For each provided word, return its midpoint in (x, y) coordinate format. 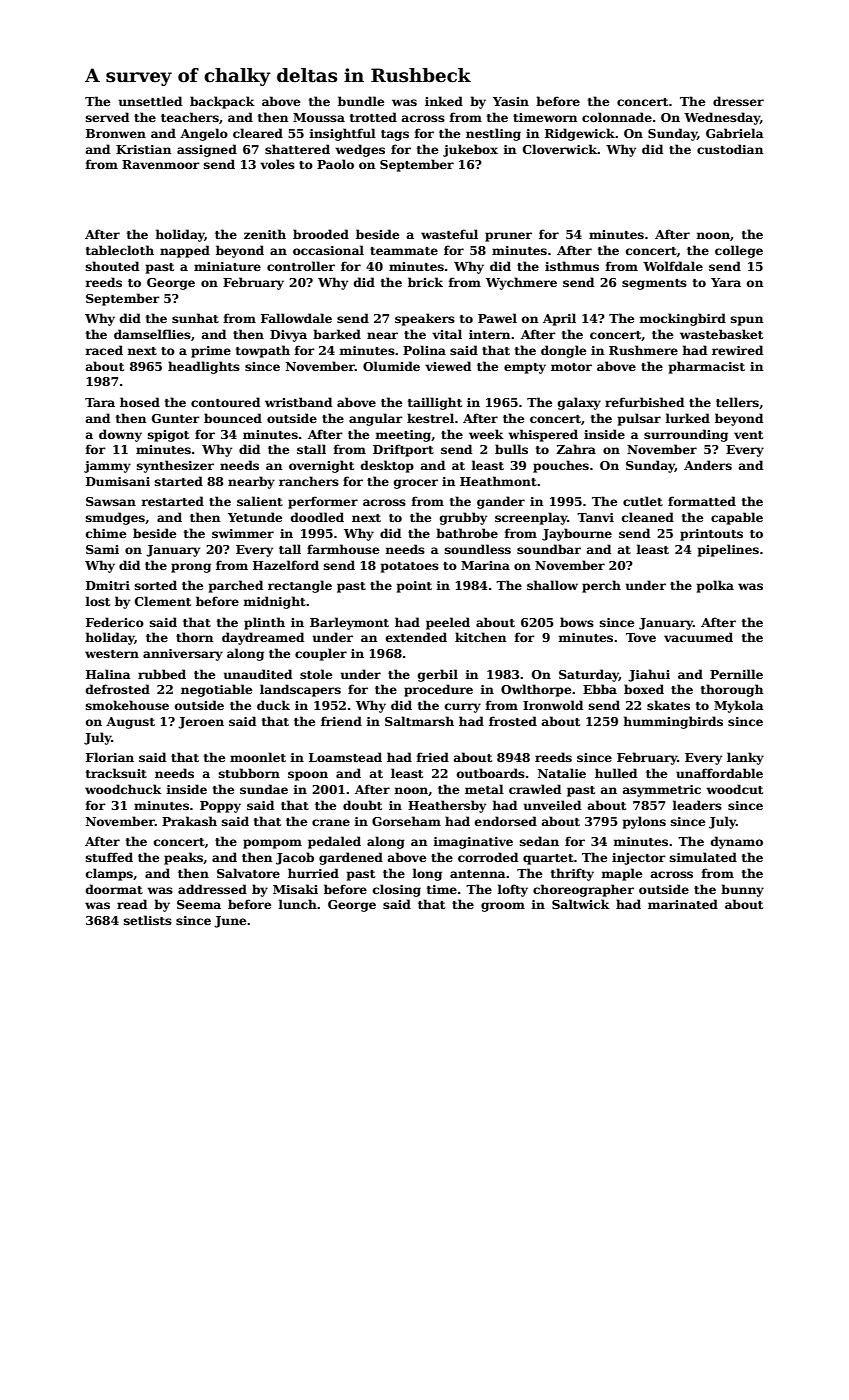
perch (601, 586)
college (739, 251)
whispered (543, 435)
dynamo (737, 842)
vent (748, 435)
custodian (730, 149)
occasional (328, 250)
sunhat (195, 318)
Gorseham (406, 821)
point (414, 587)
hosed (140, 402)
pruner (508, 237)
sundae (264, 789)
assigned (207, 150)
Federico (115, 622)
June (230, 922)
